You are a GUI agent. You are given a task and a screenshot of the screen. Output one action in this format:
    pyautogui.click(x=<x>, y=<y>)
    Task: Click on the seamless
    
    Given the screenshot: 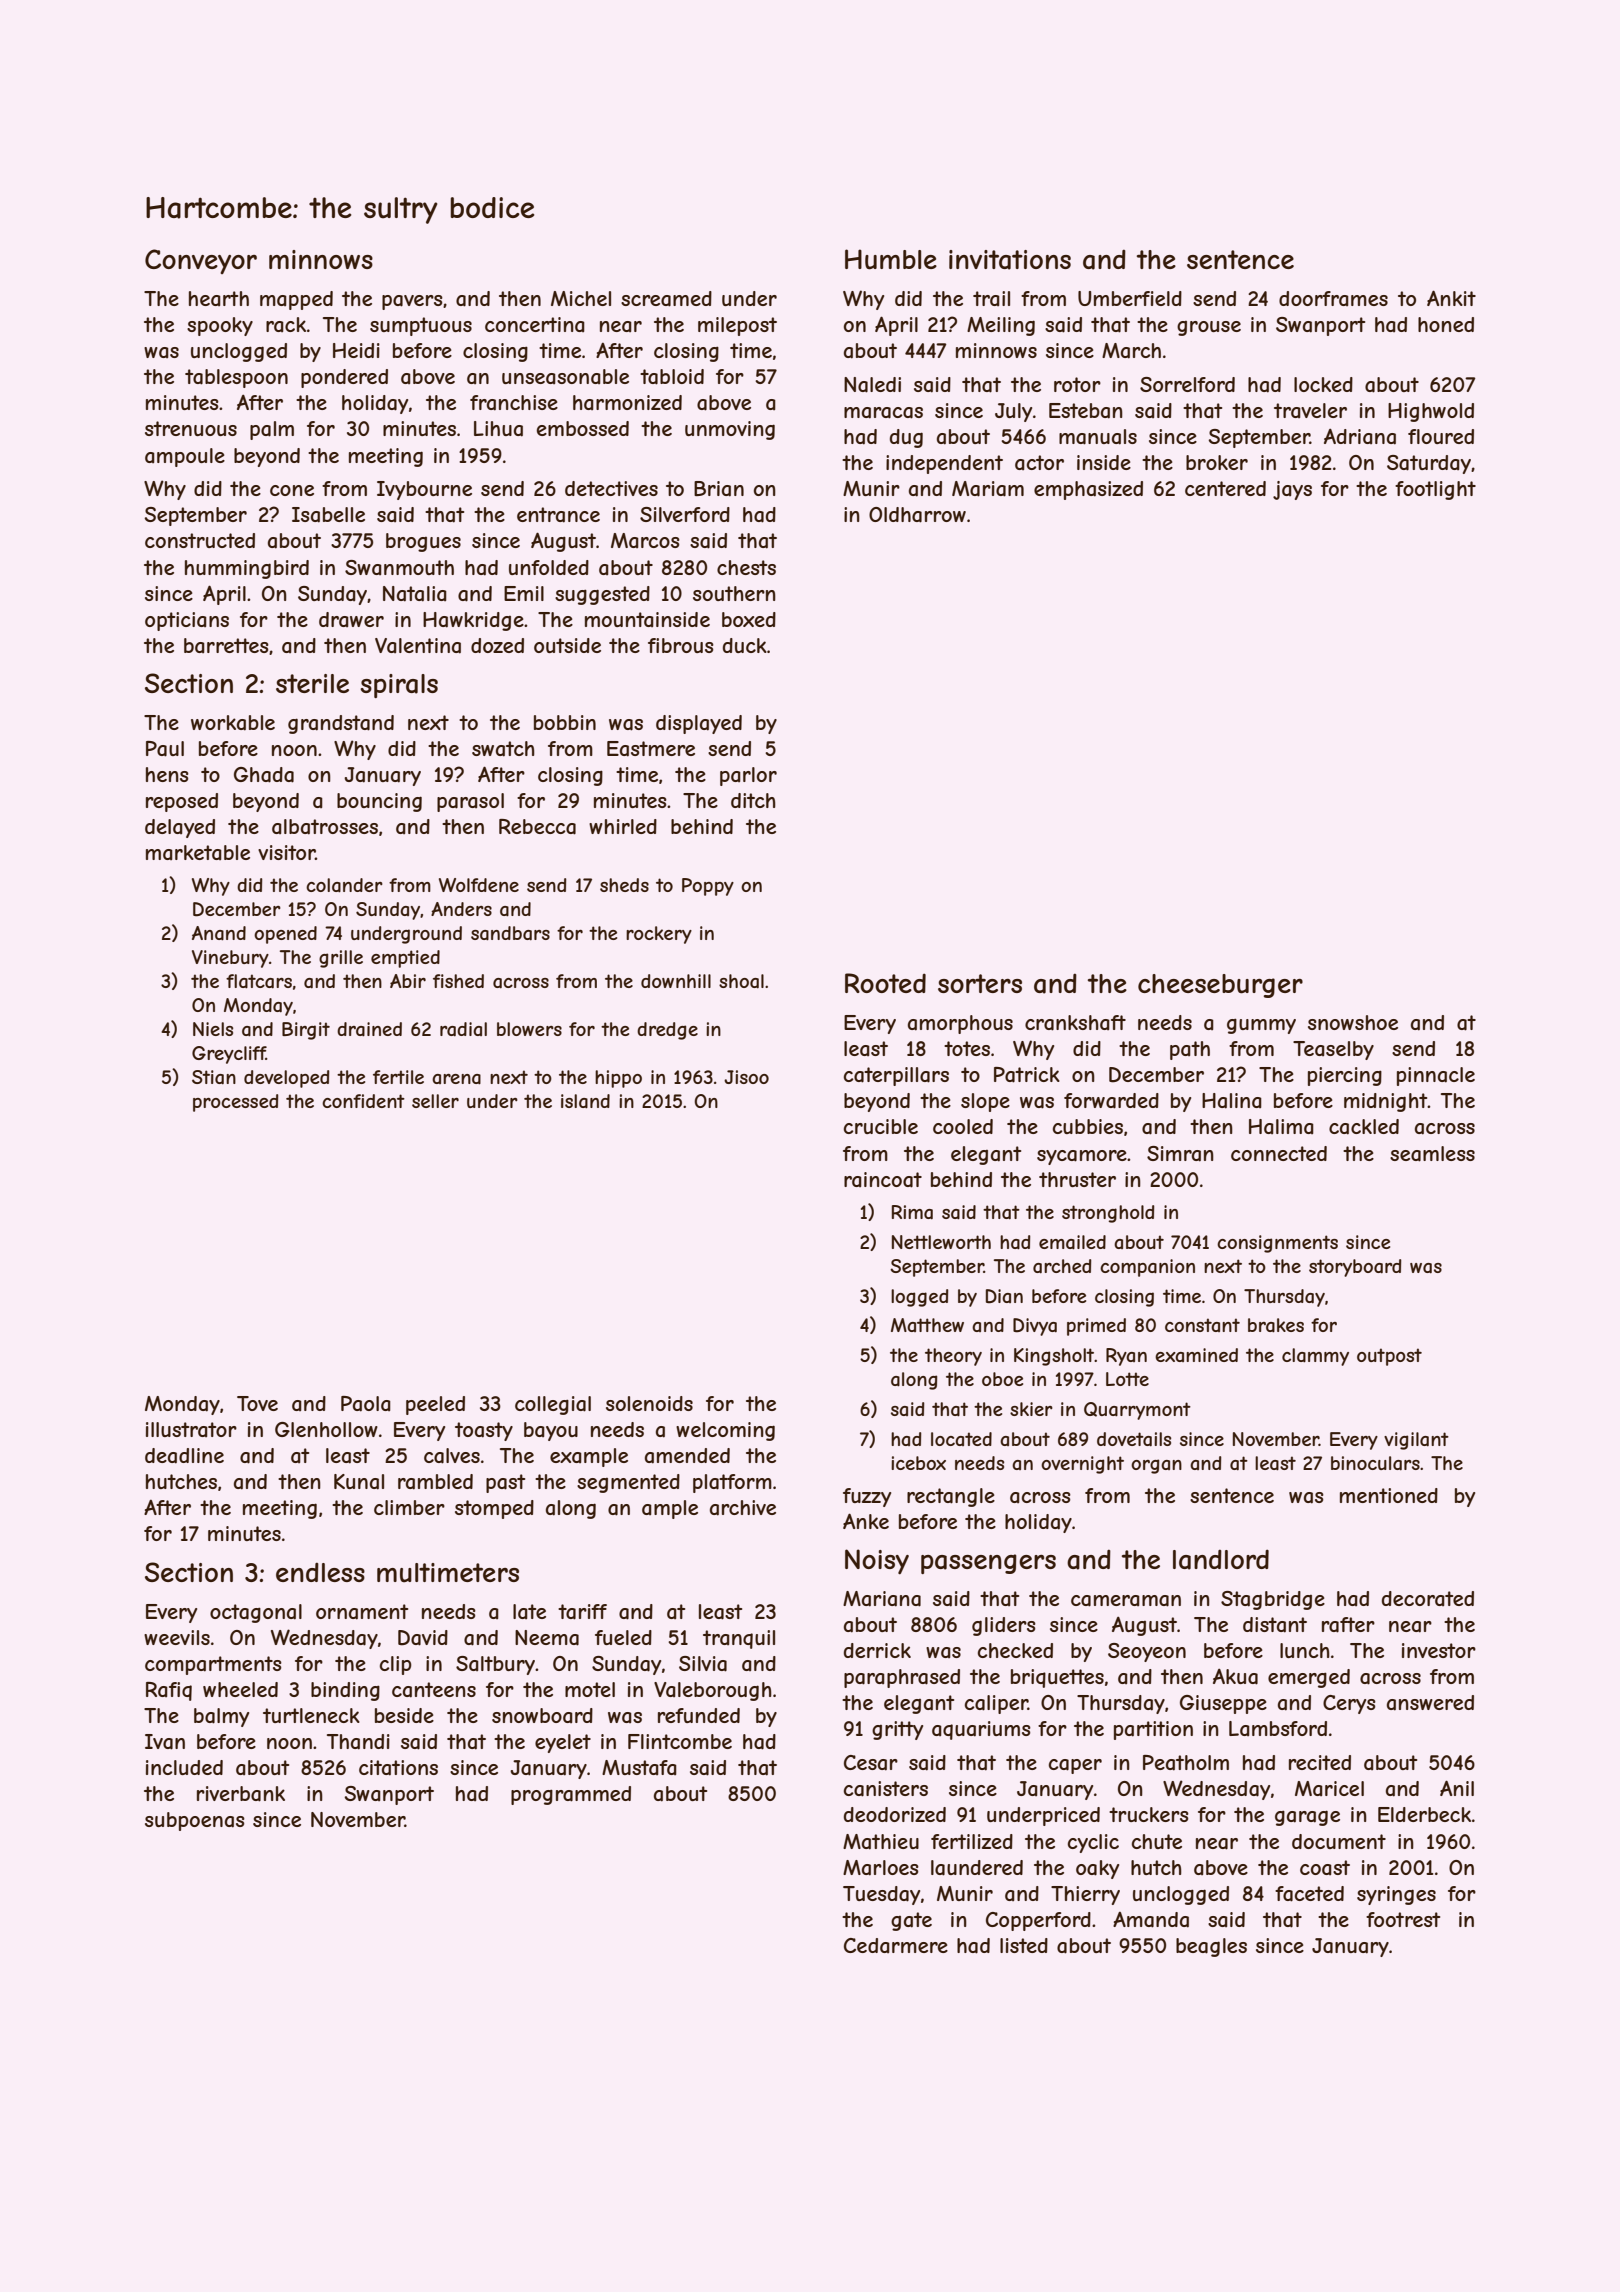 What is the action you would take?
    pyautogui.click(x=1432, y=1154)
